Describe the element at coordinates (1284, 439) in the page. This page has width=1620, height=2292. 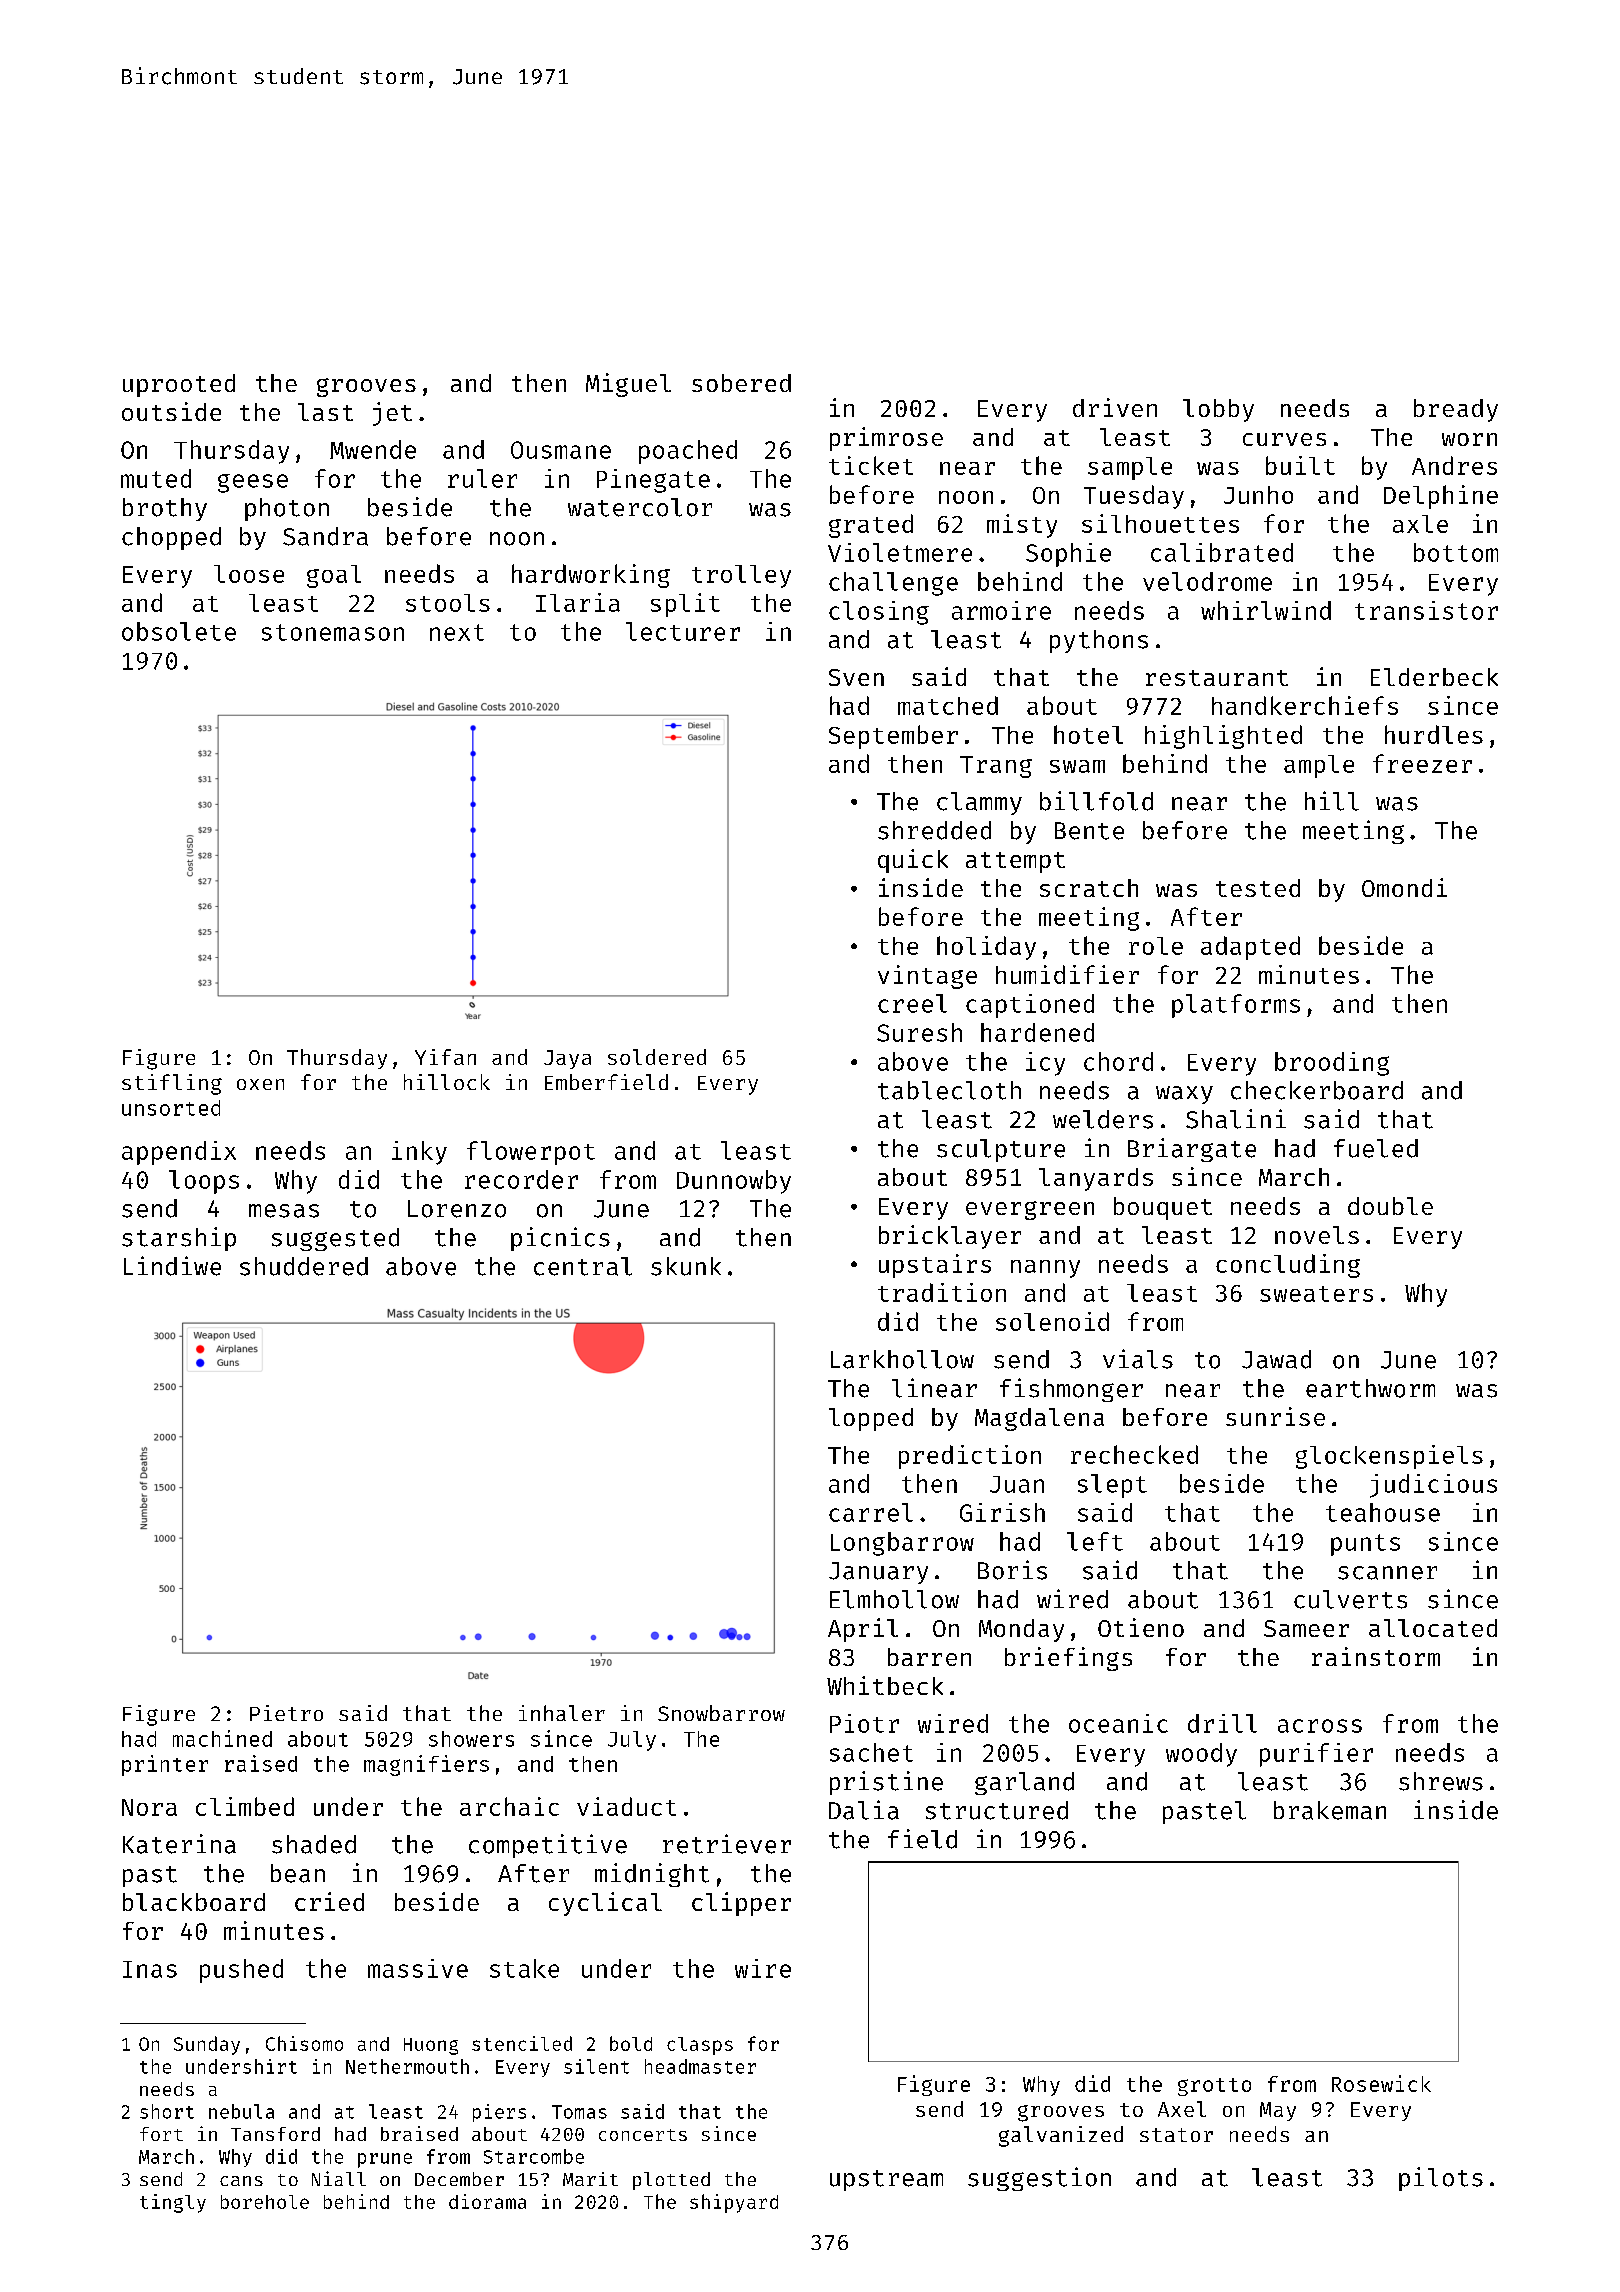
I see `curves` at that location.
